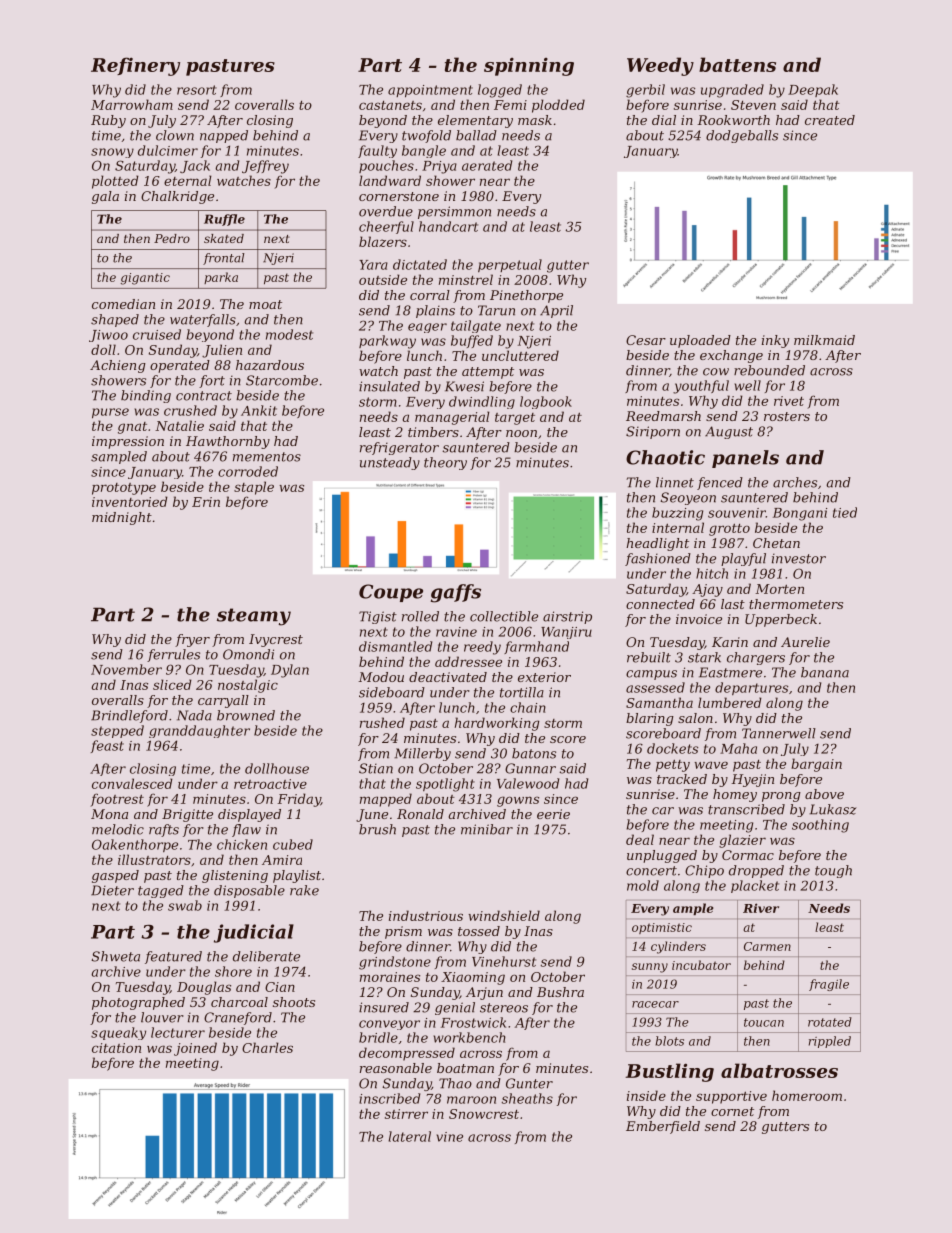 The width and height of the screenshot is (952, 1233). I want to click on battens, so click(737, 64).
